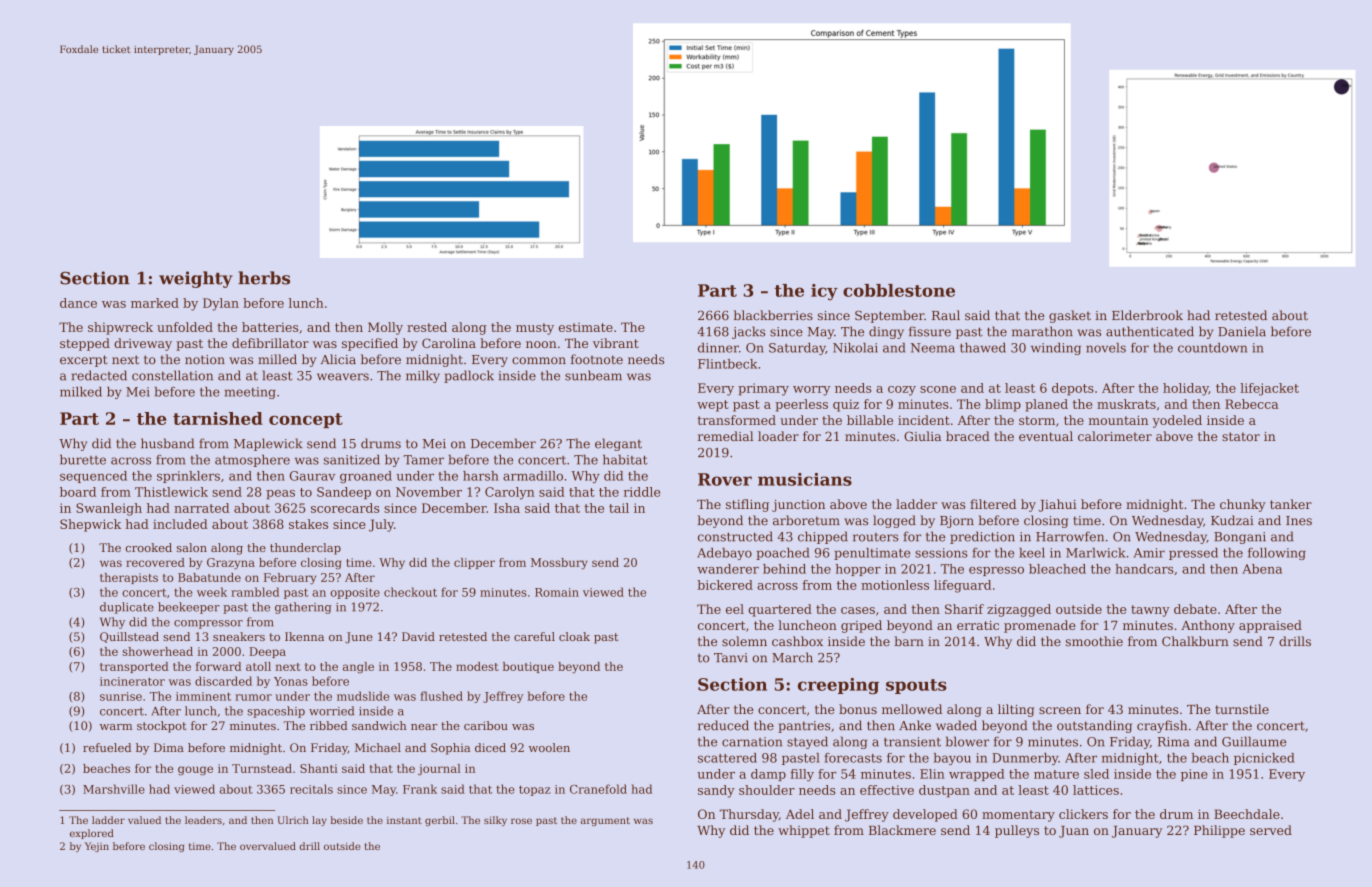  What do you see at coordinates (824, 292) in the screenshot?
I see `icy` at bounding box center [824, 292].
